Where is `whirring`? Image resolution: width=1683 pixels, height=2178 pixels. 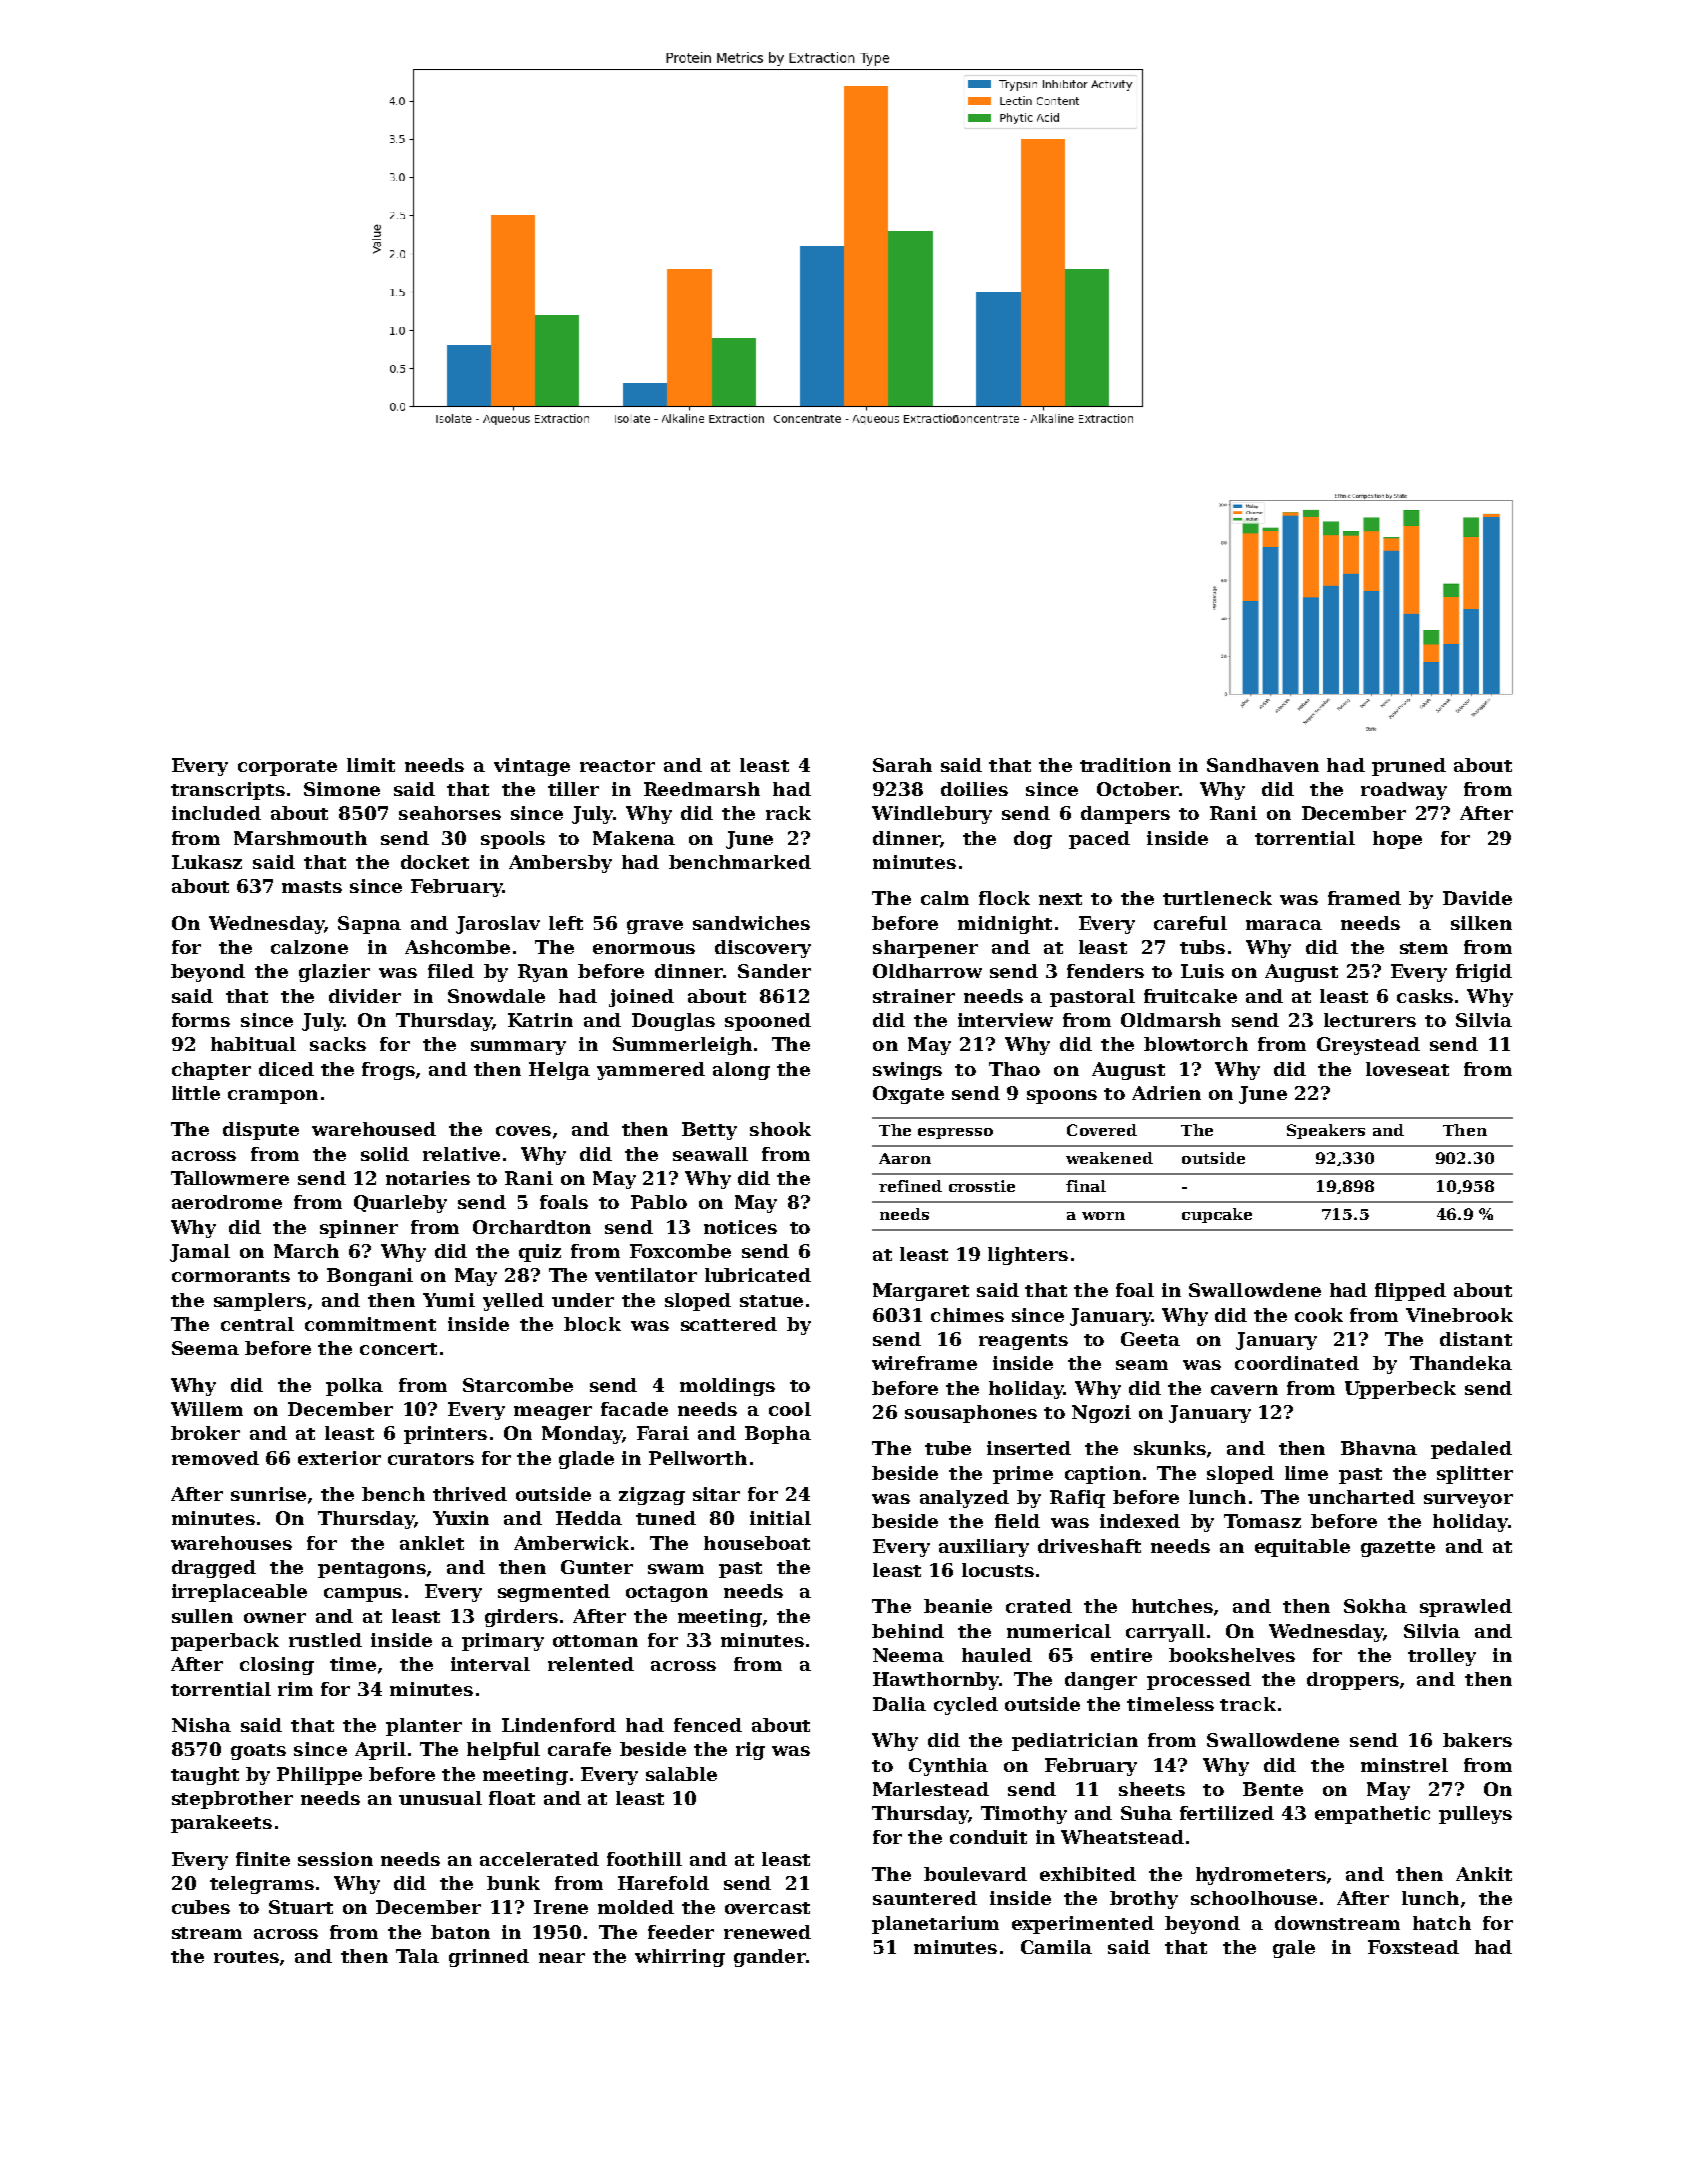
whirring is located at coordinates (680, 1958).
